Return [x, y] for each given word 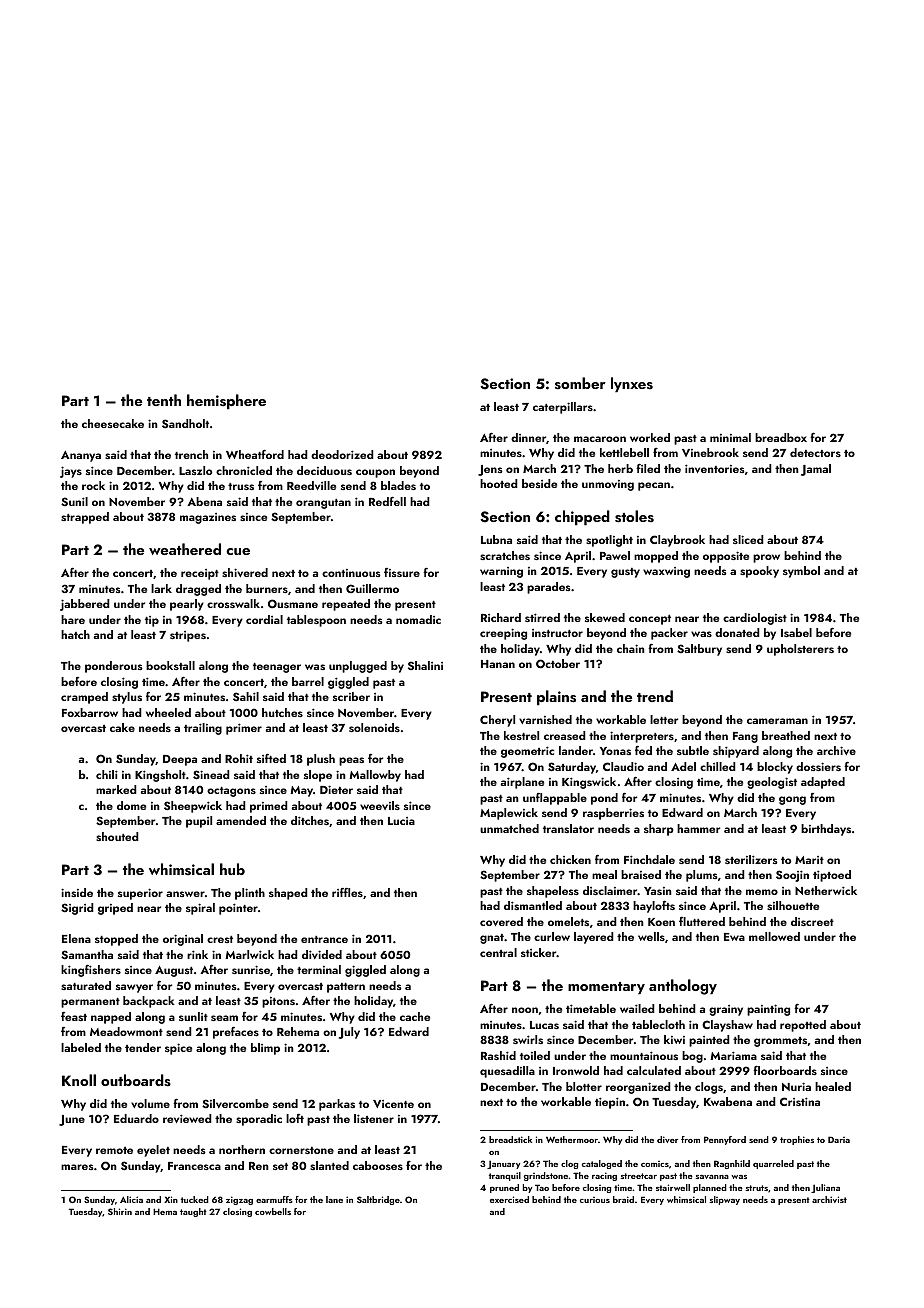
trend [655, 696]
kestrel [521, 735]
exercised [509, 1199]
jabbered [85, 605]
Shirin [120, 1211]
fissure [402, 572]
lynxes [632, 385]
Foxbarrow [90, 712]
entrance [324, 939]
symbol [801, 572]
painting [768, 1010]
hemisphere [226, 402]
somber [580, 383]
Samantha [87, 954]
